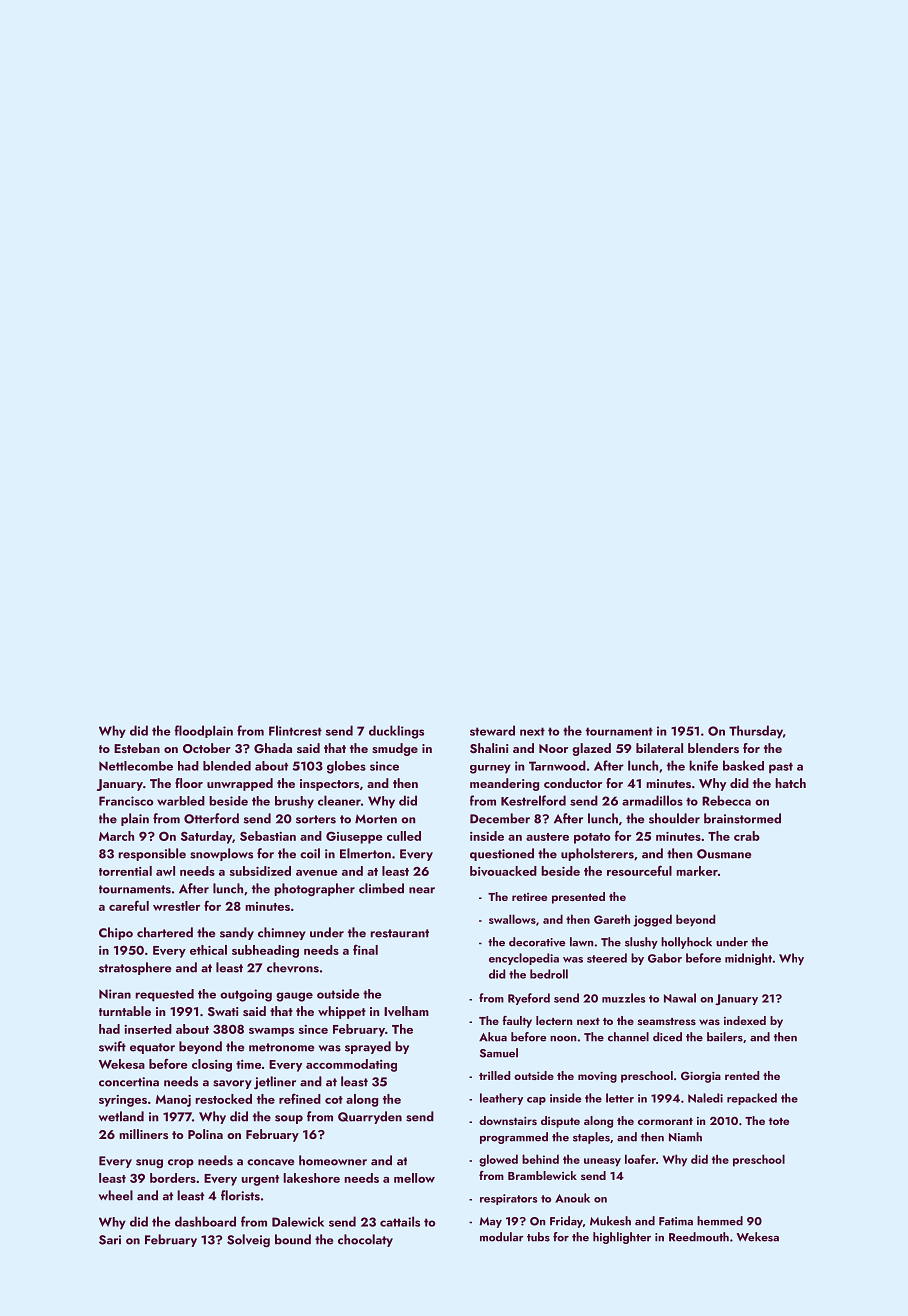  Describe the element at coordinates (293, 1239) in the screenshot. I see `bound` at that location.
